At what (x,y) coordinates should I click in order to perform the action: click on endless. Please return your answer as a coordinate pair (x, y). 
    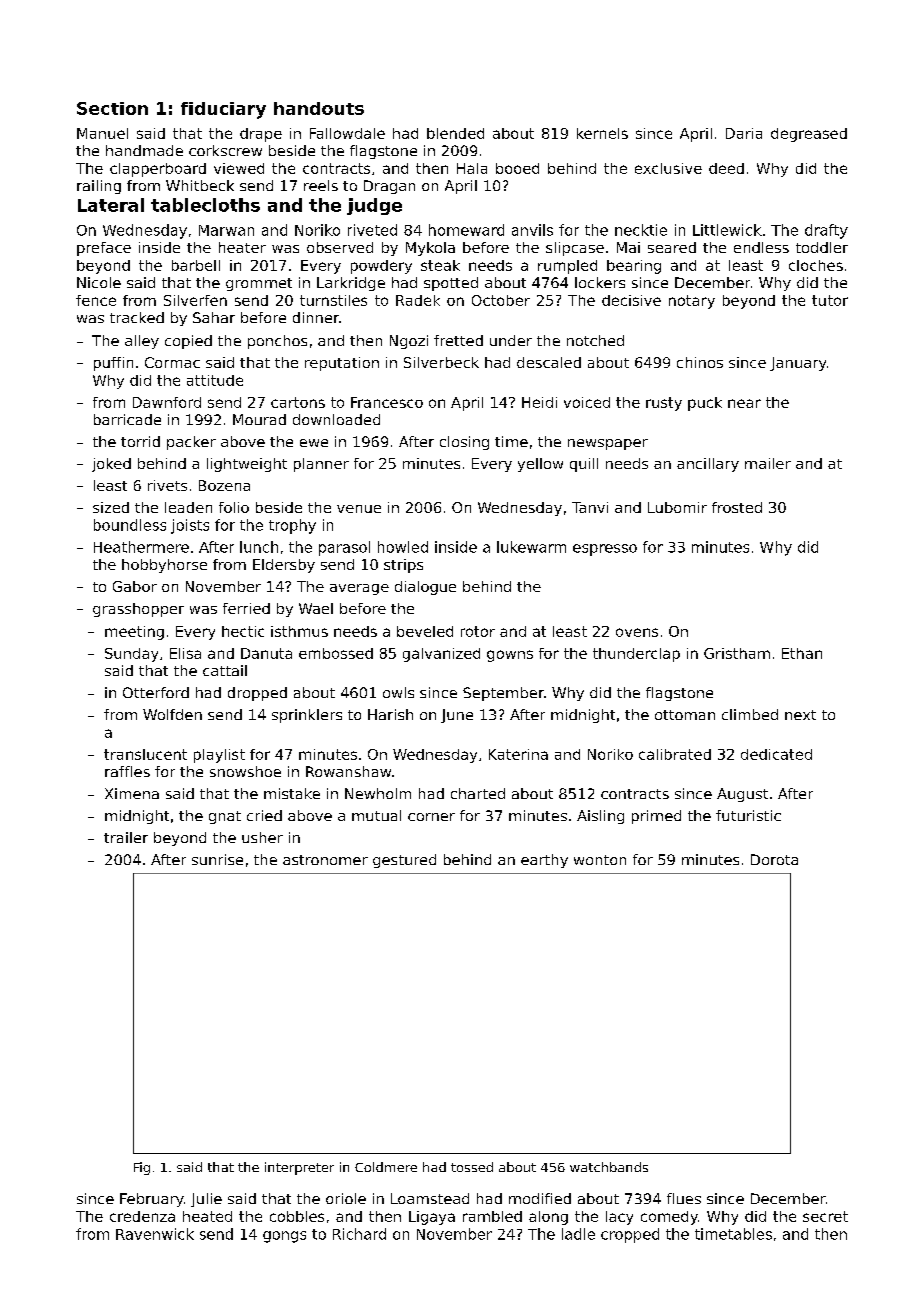
    Looking at the image, I should click on (761, 247).
